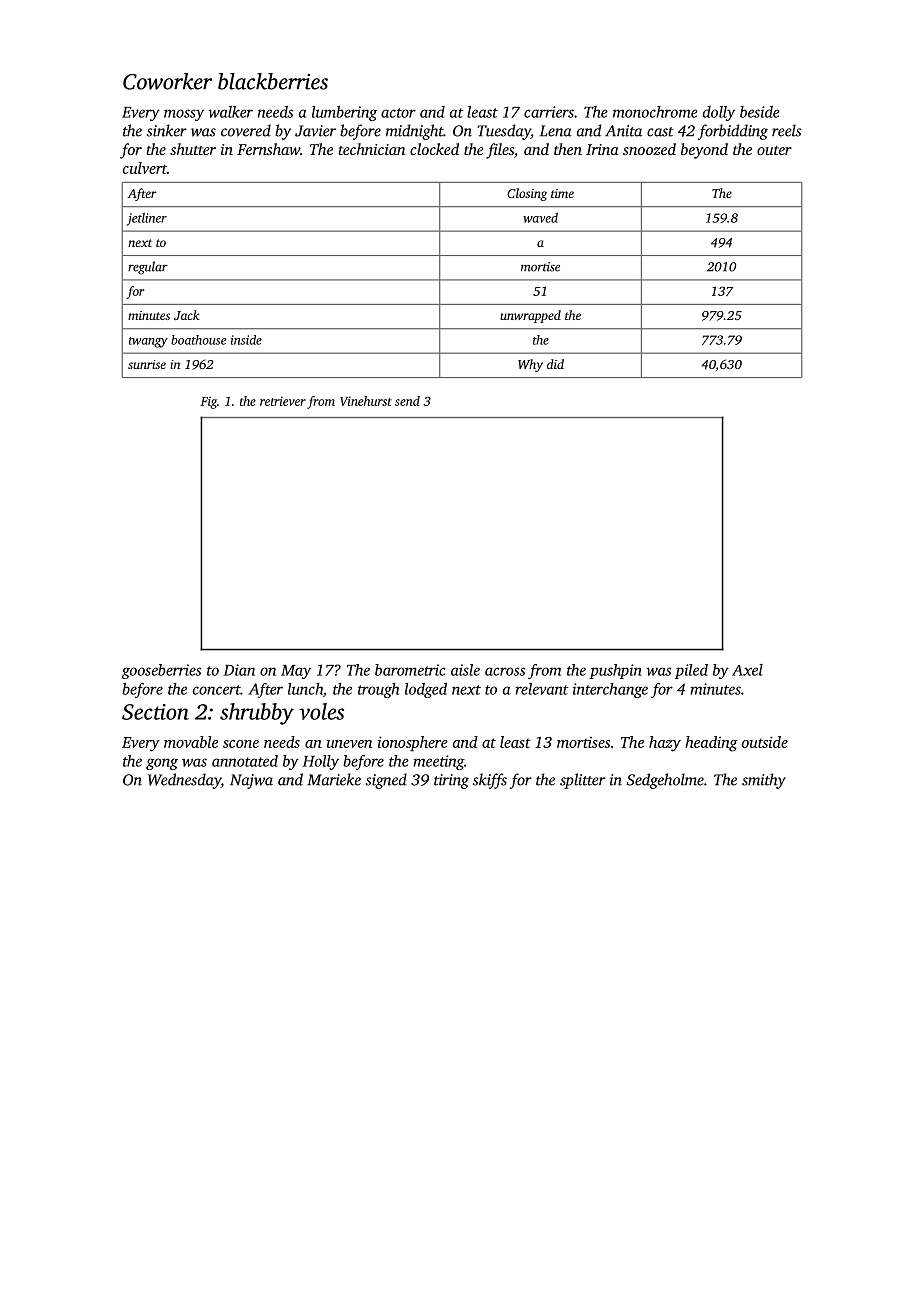 This screenshot has width=924, height=1308. What do you see at coordinates (760, 112) in the screenshot?
I see `beside` at bounding box center [760, 112].
